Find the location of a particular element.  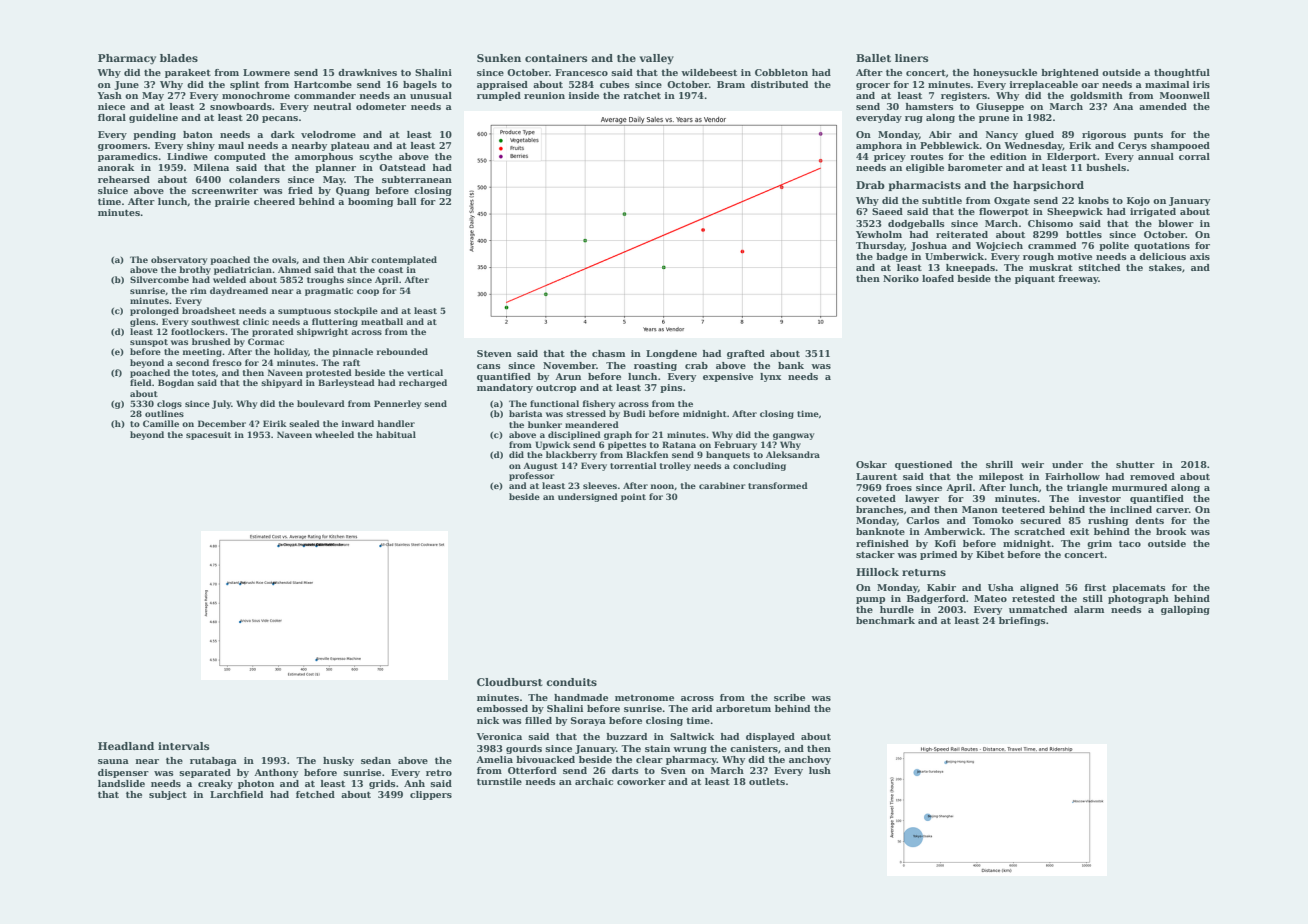

observatory is located at coordinates (179, 260).
